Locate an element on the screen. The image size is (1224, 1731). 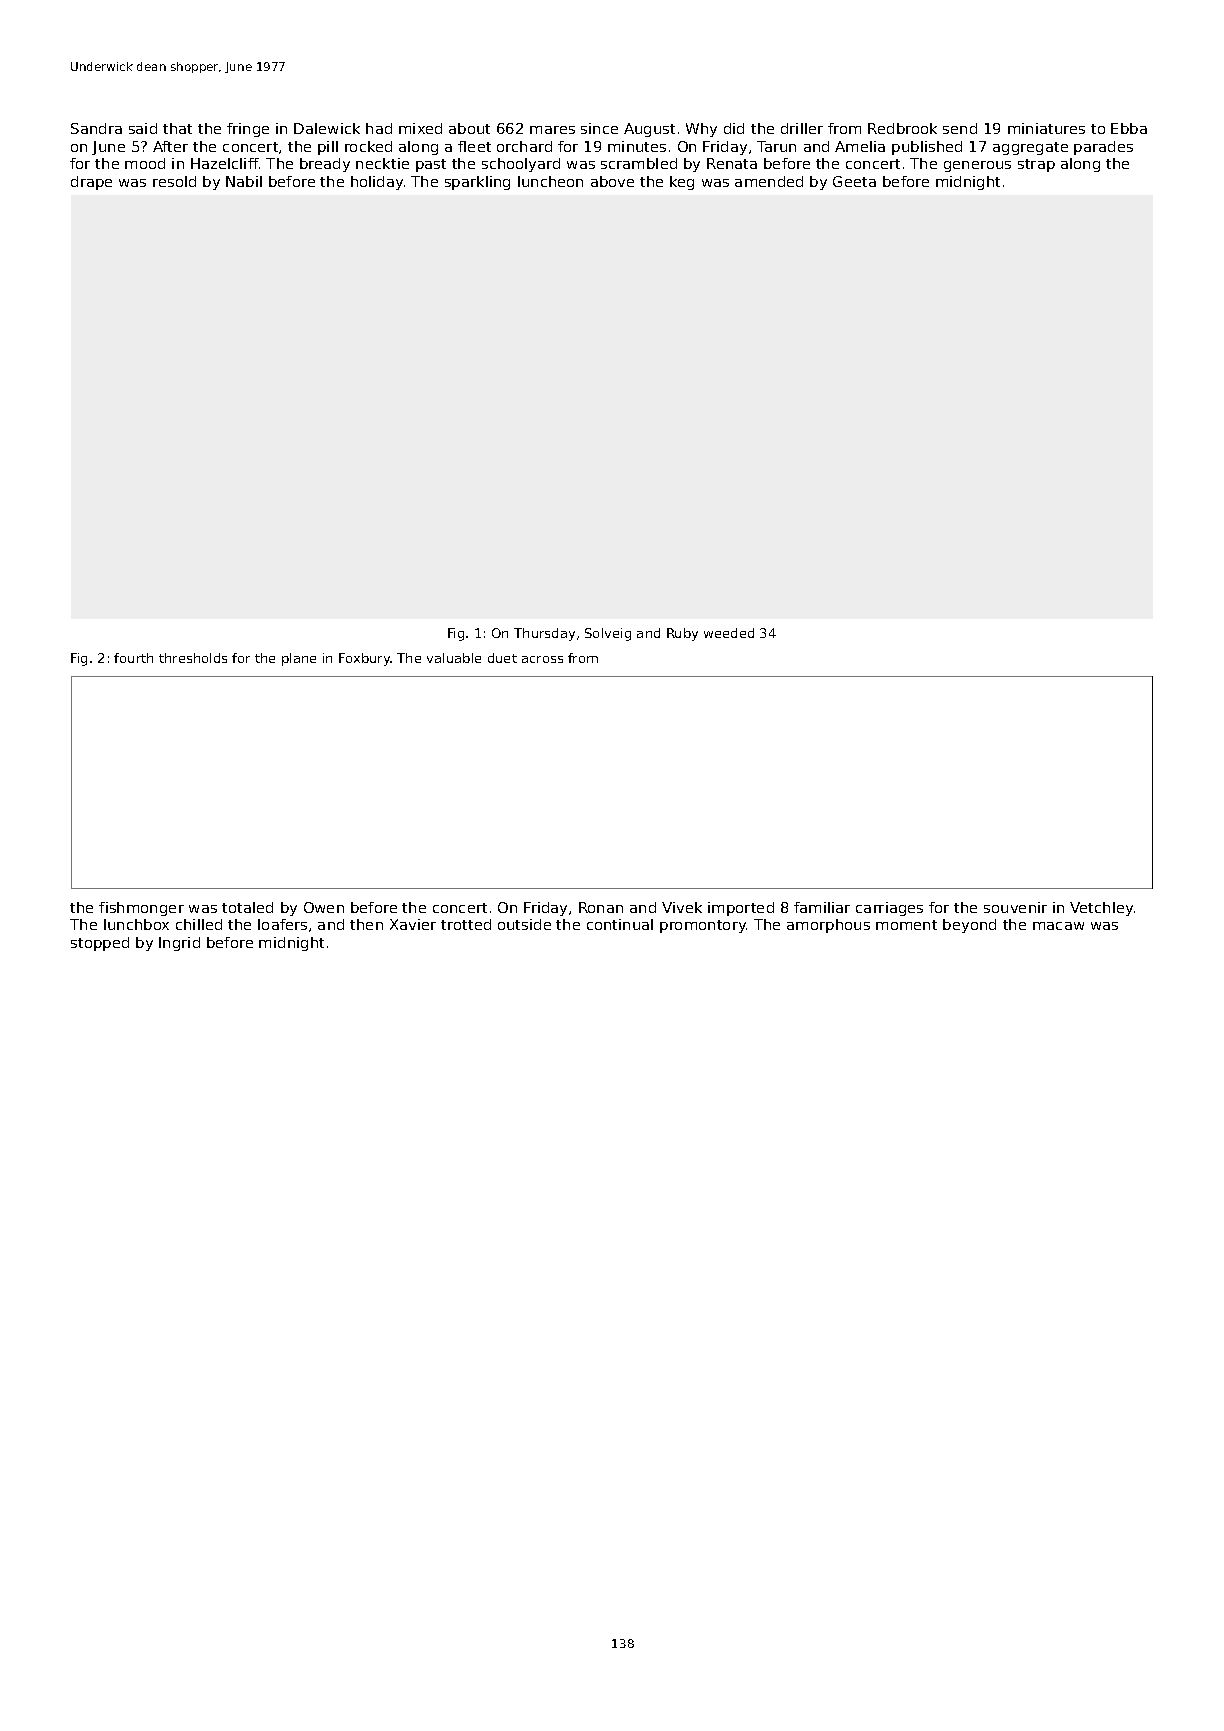
Ruby is located at coordinates (682, 634).
